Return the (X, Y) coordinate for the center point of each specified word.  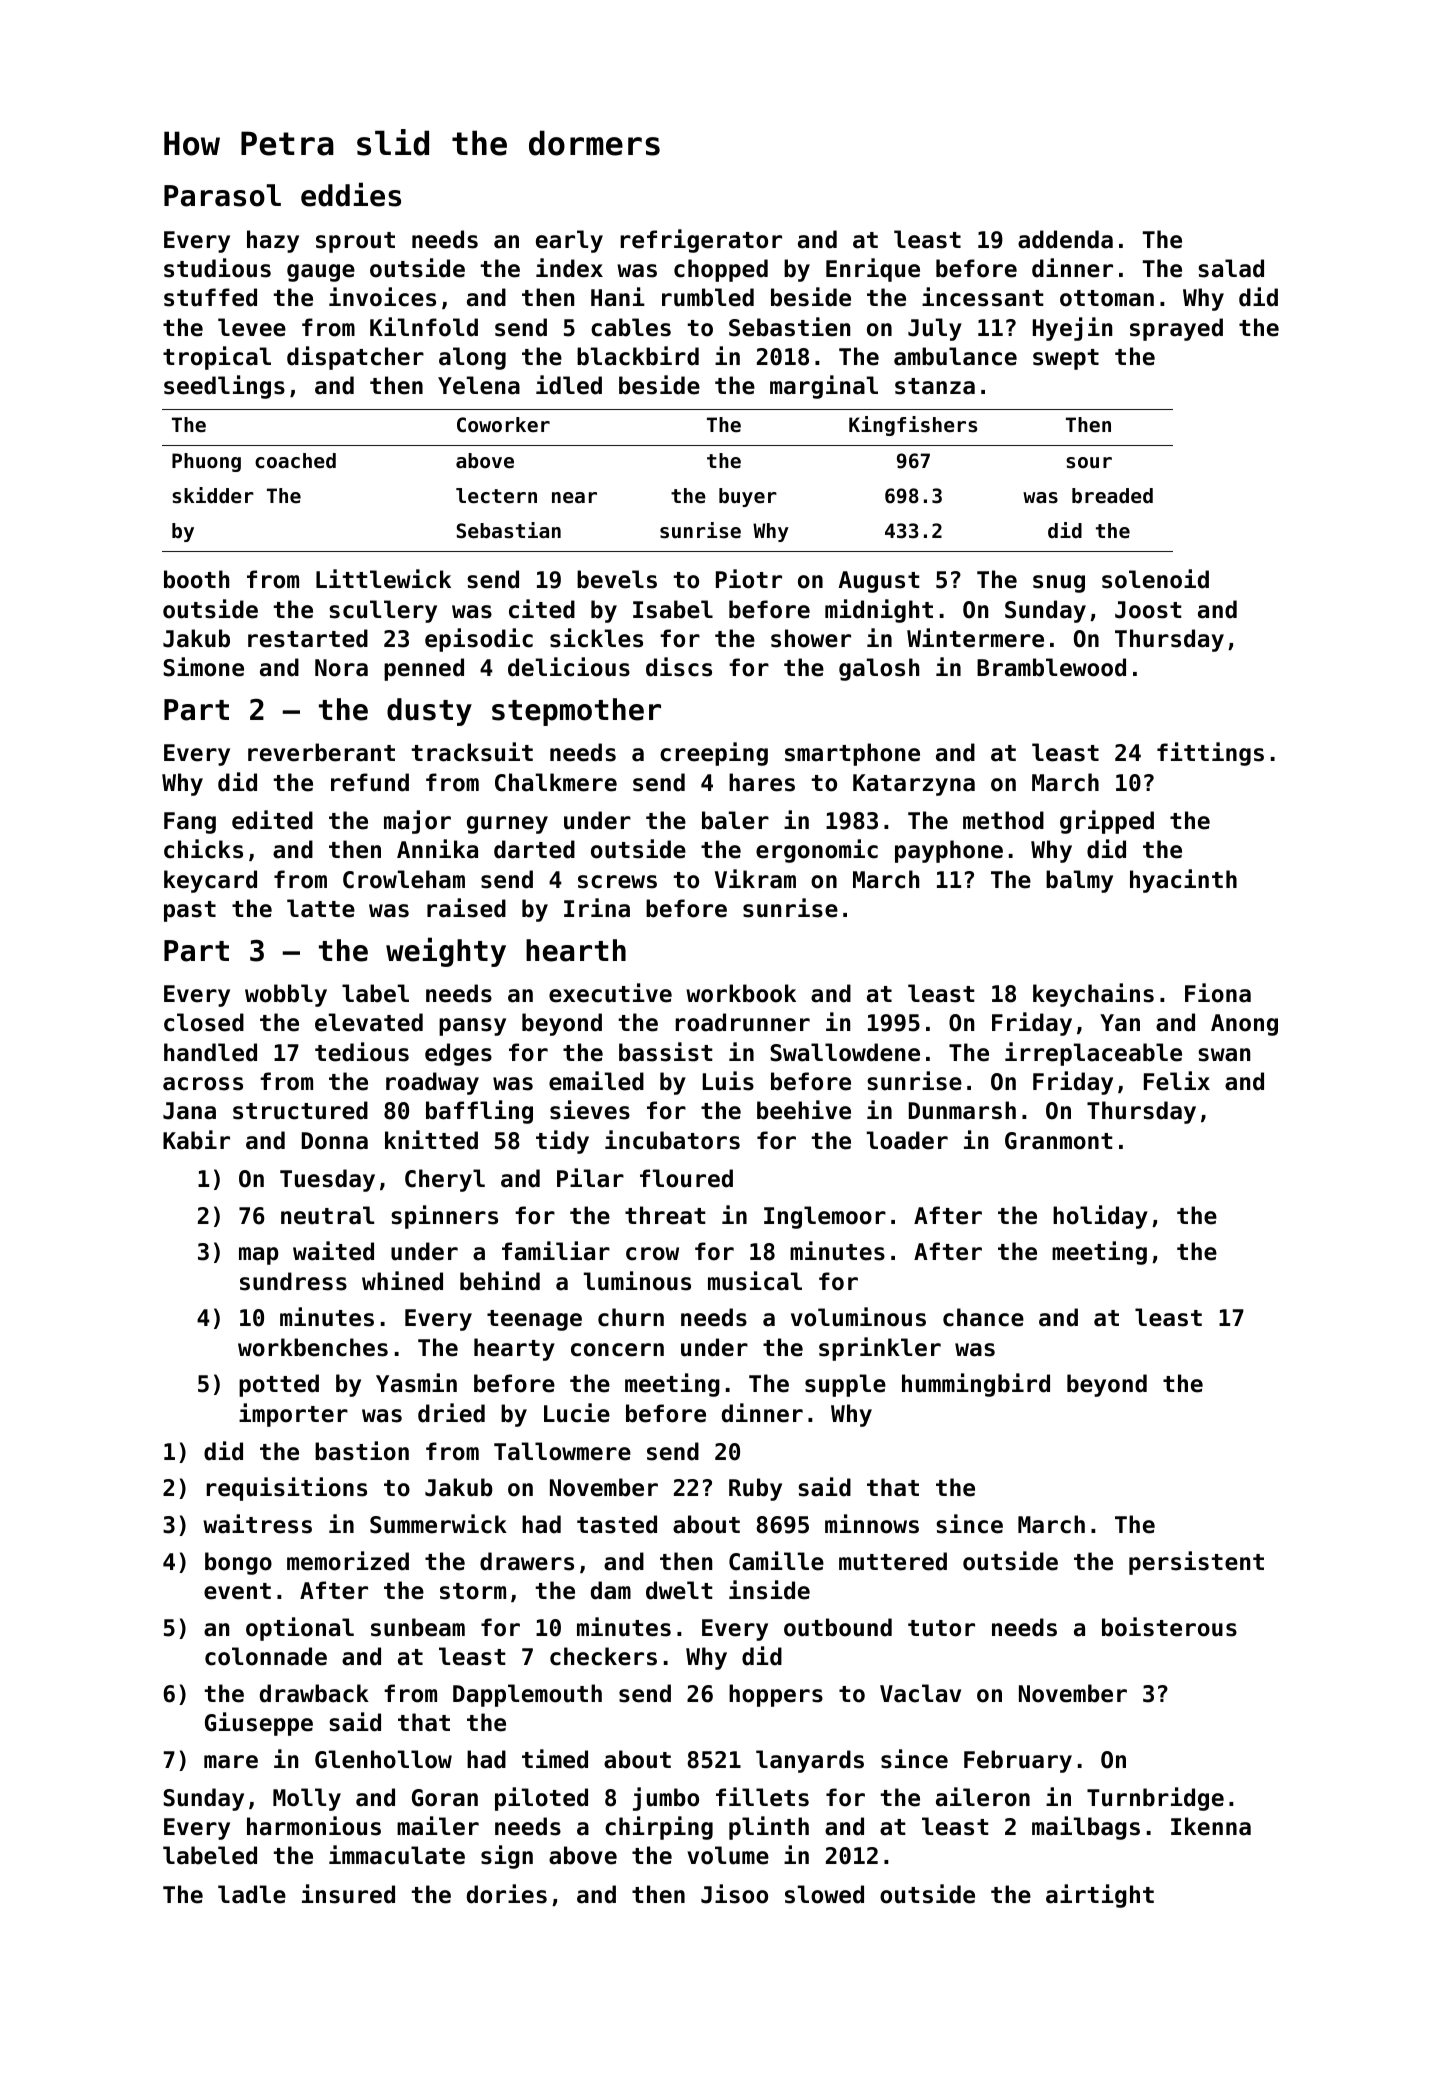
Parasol (222, 195)
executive (610, 993)
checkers (603, 1656)
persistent (1196, 1563)
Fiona (1218, 993)
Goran (445, 1798)
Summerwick (438, 1524)
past (190, 911)
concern (617, 1350)
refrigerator (701, 241)
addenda (1065, 239)
